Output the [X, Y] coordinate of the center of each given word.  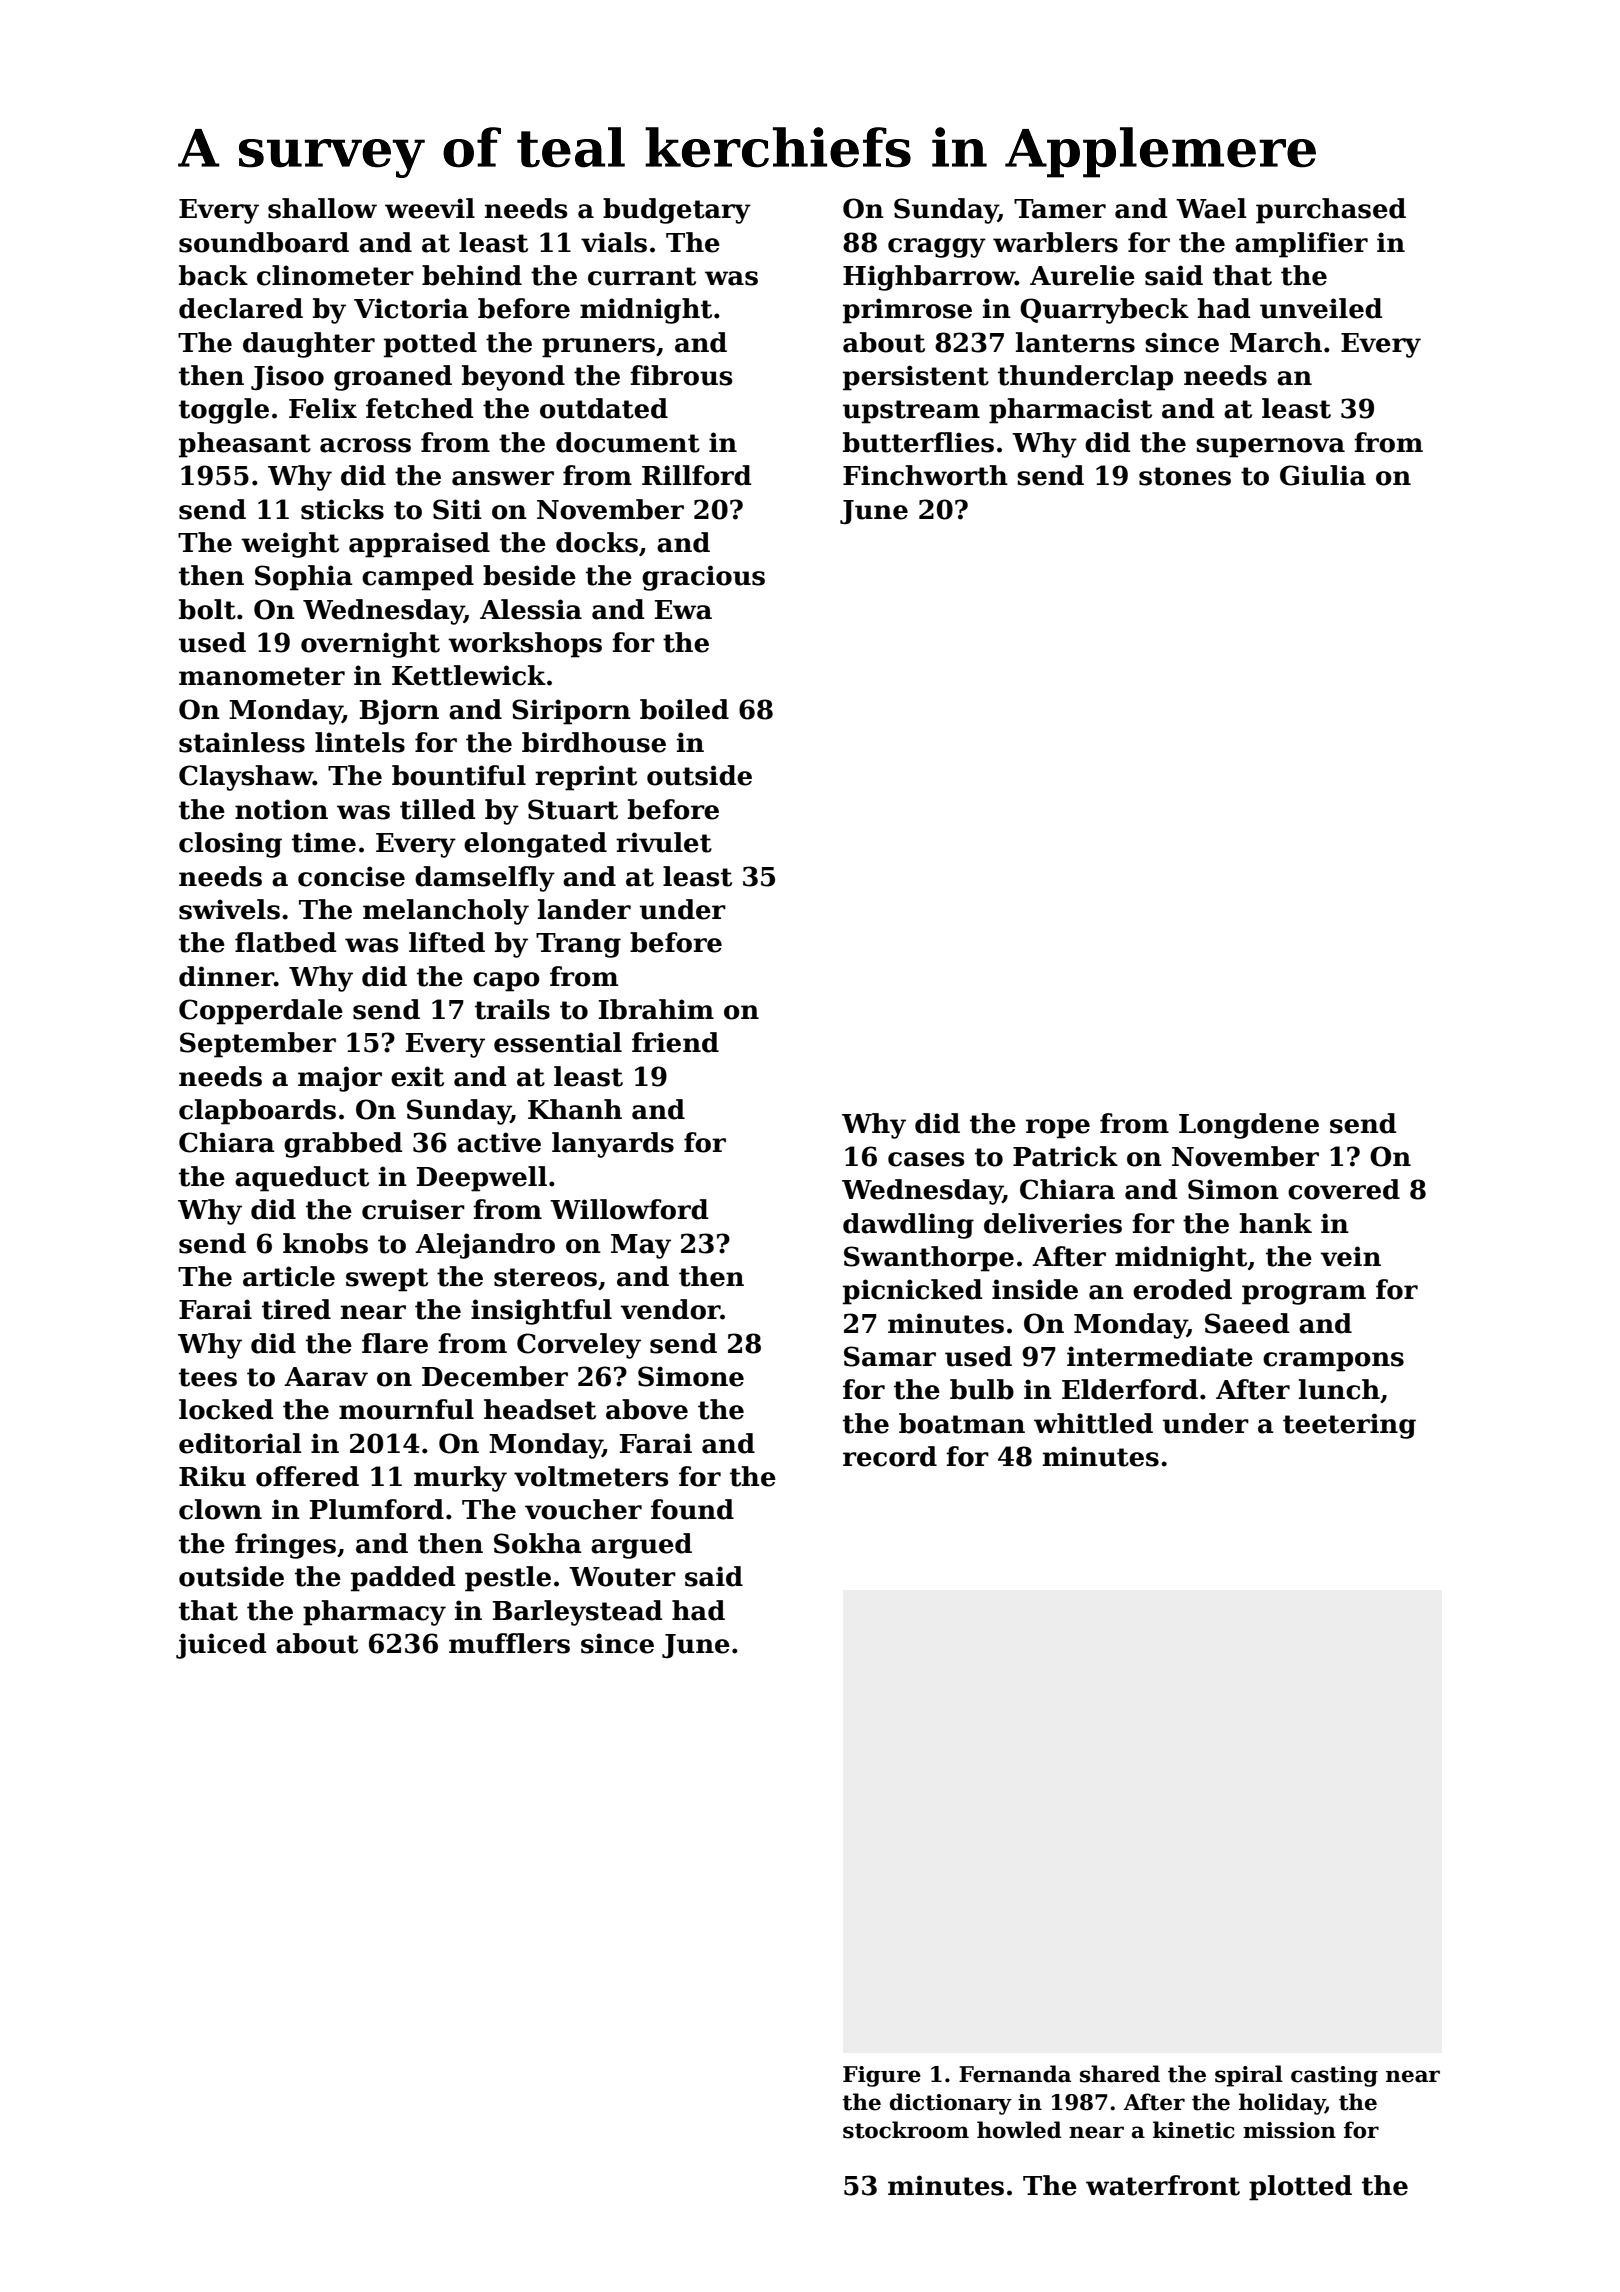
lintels [360, 742]
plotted [1300, 2188]
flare [395, 1343]
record [890, 1456]
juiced [221, 1646]
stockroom [906, 2130]
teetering [1349, 1426]
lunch [1339, 1389]
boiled [684, 709]
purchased [1331, 211]
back [213, 275]
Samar [890, 1356]
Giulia [1323, 475]
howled [1019, 2130]
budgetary [677, 211]
